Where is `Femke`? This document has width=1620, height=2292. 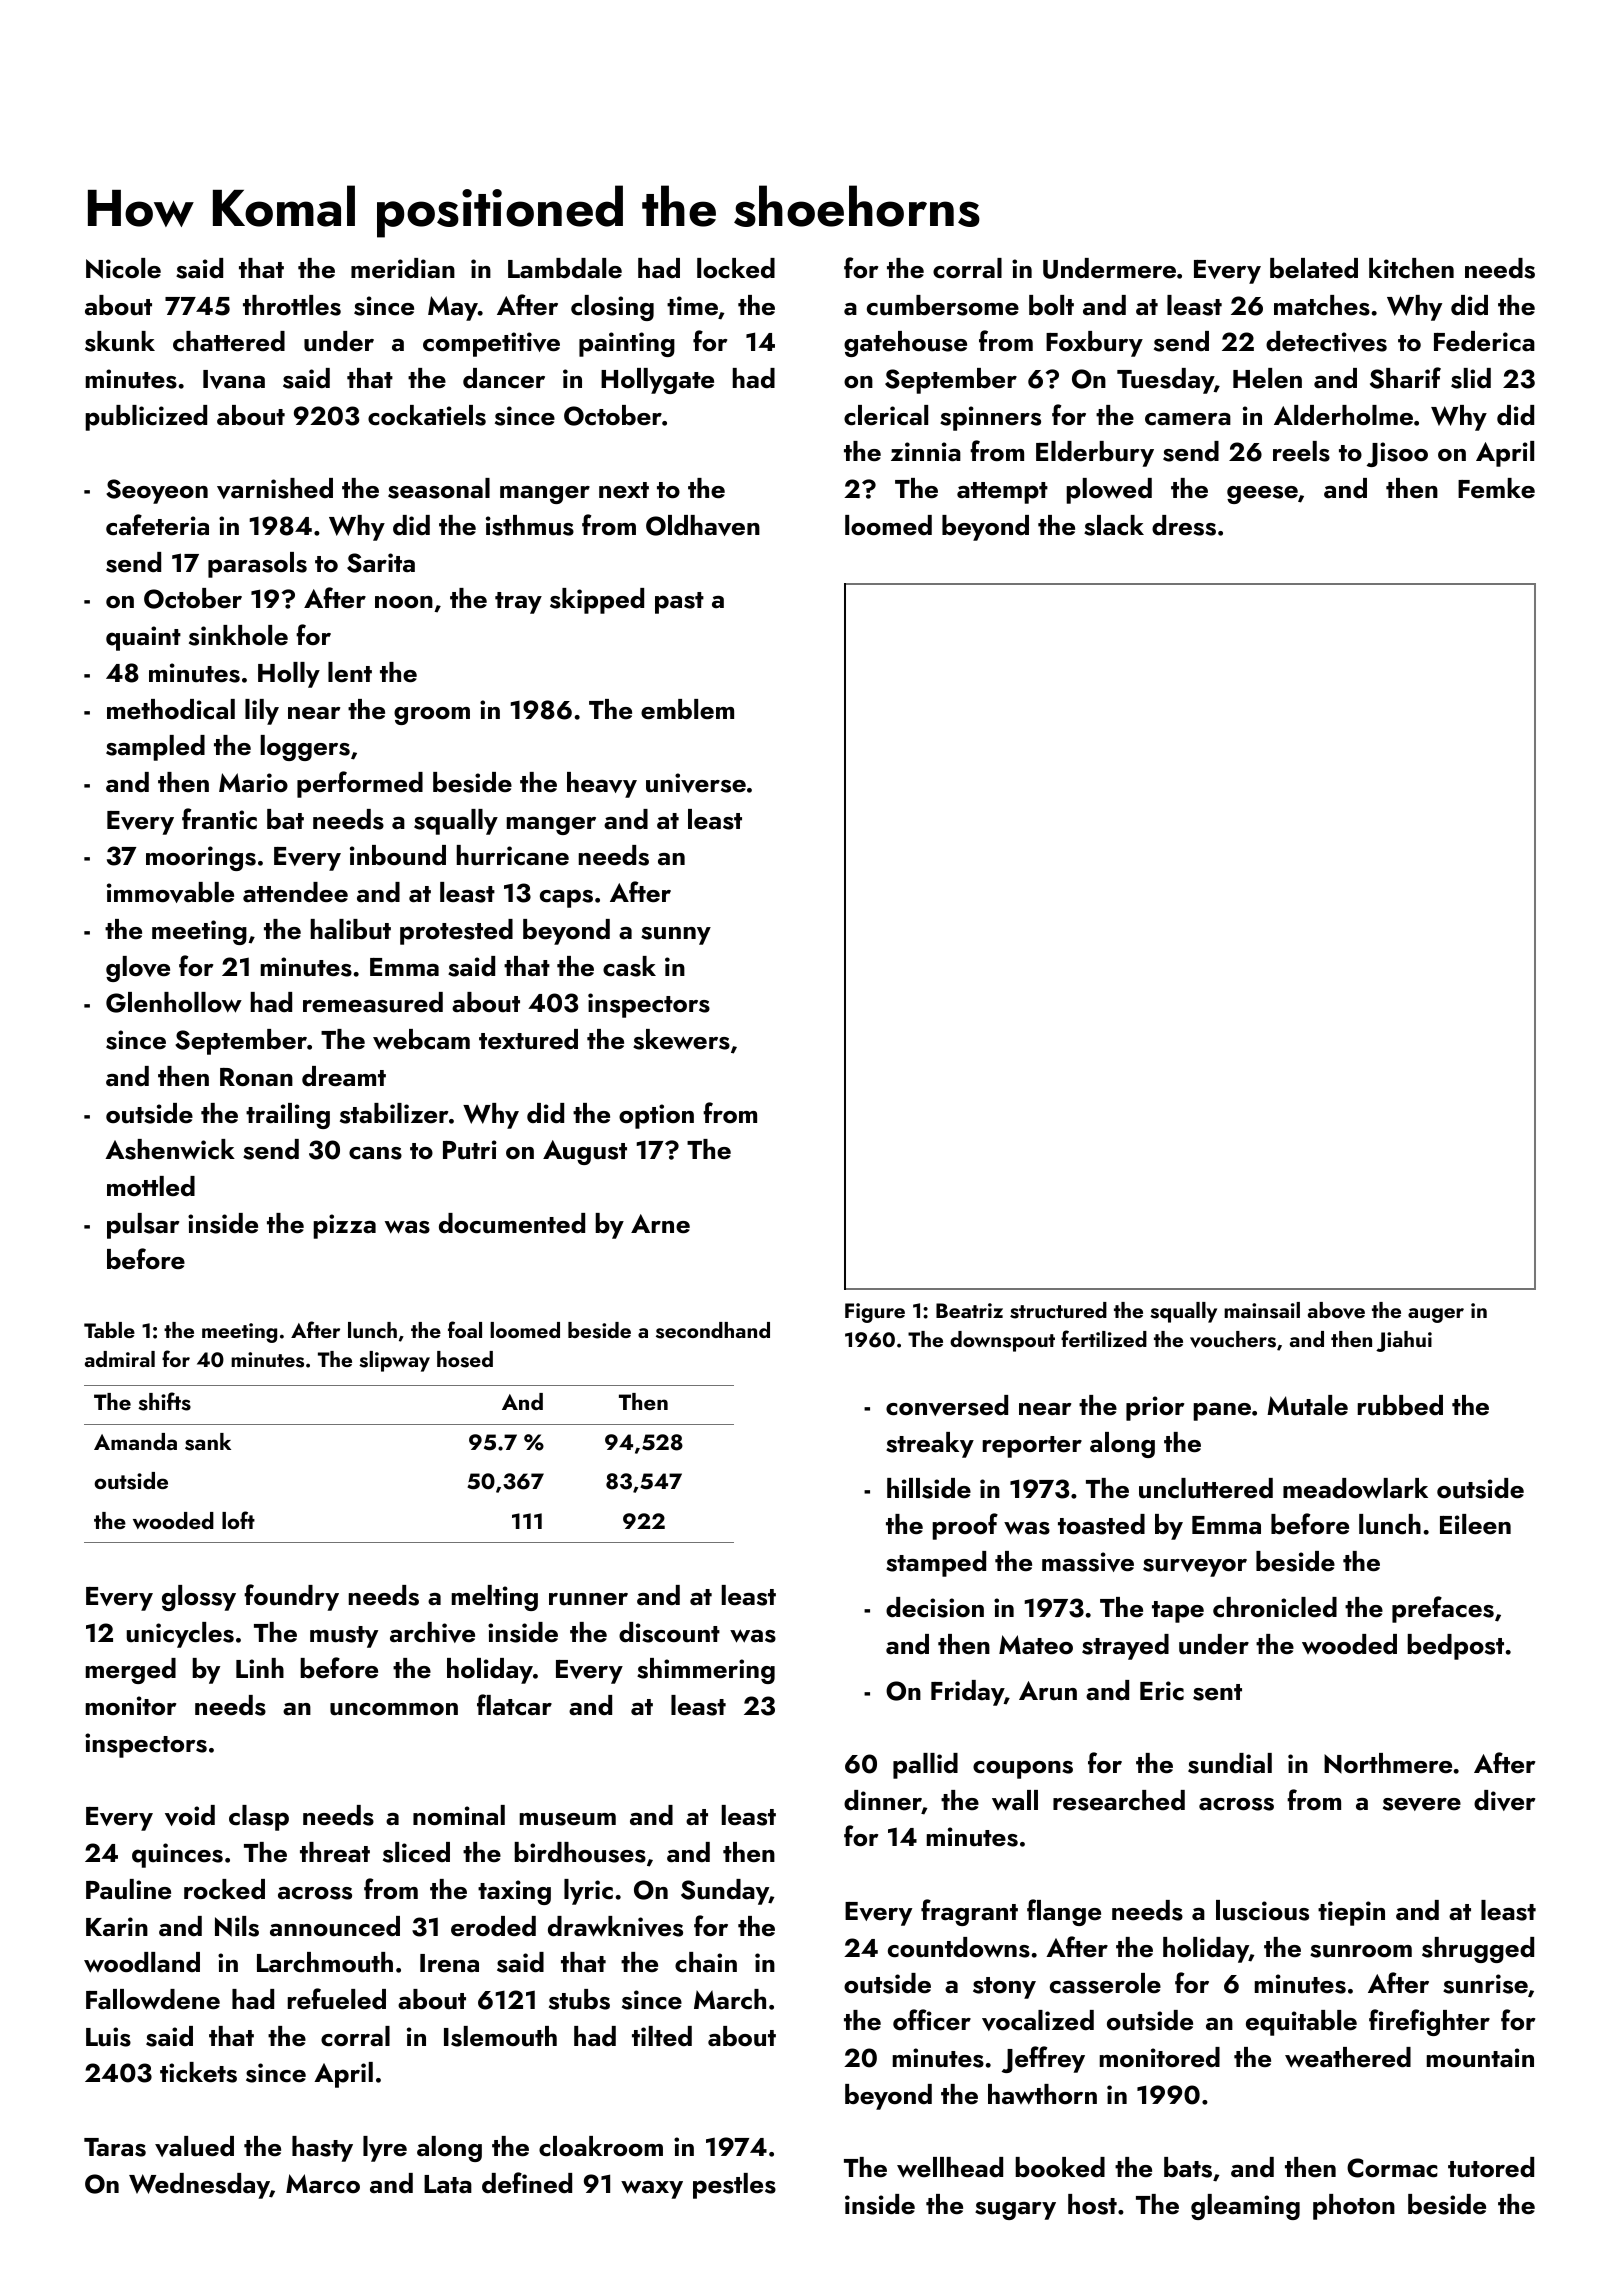 Femke is located at coordinates (1496, 488).
